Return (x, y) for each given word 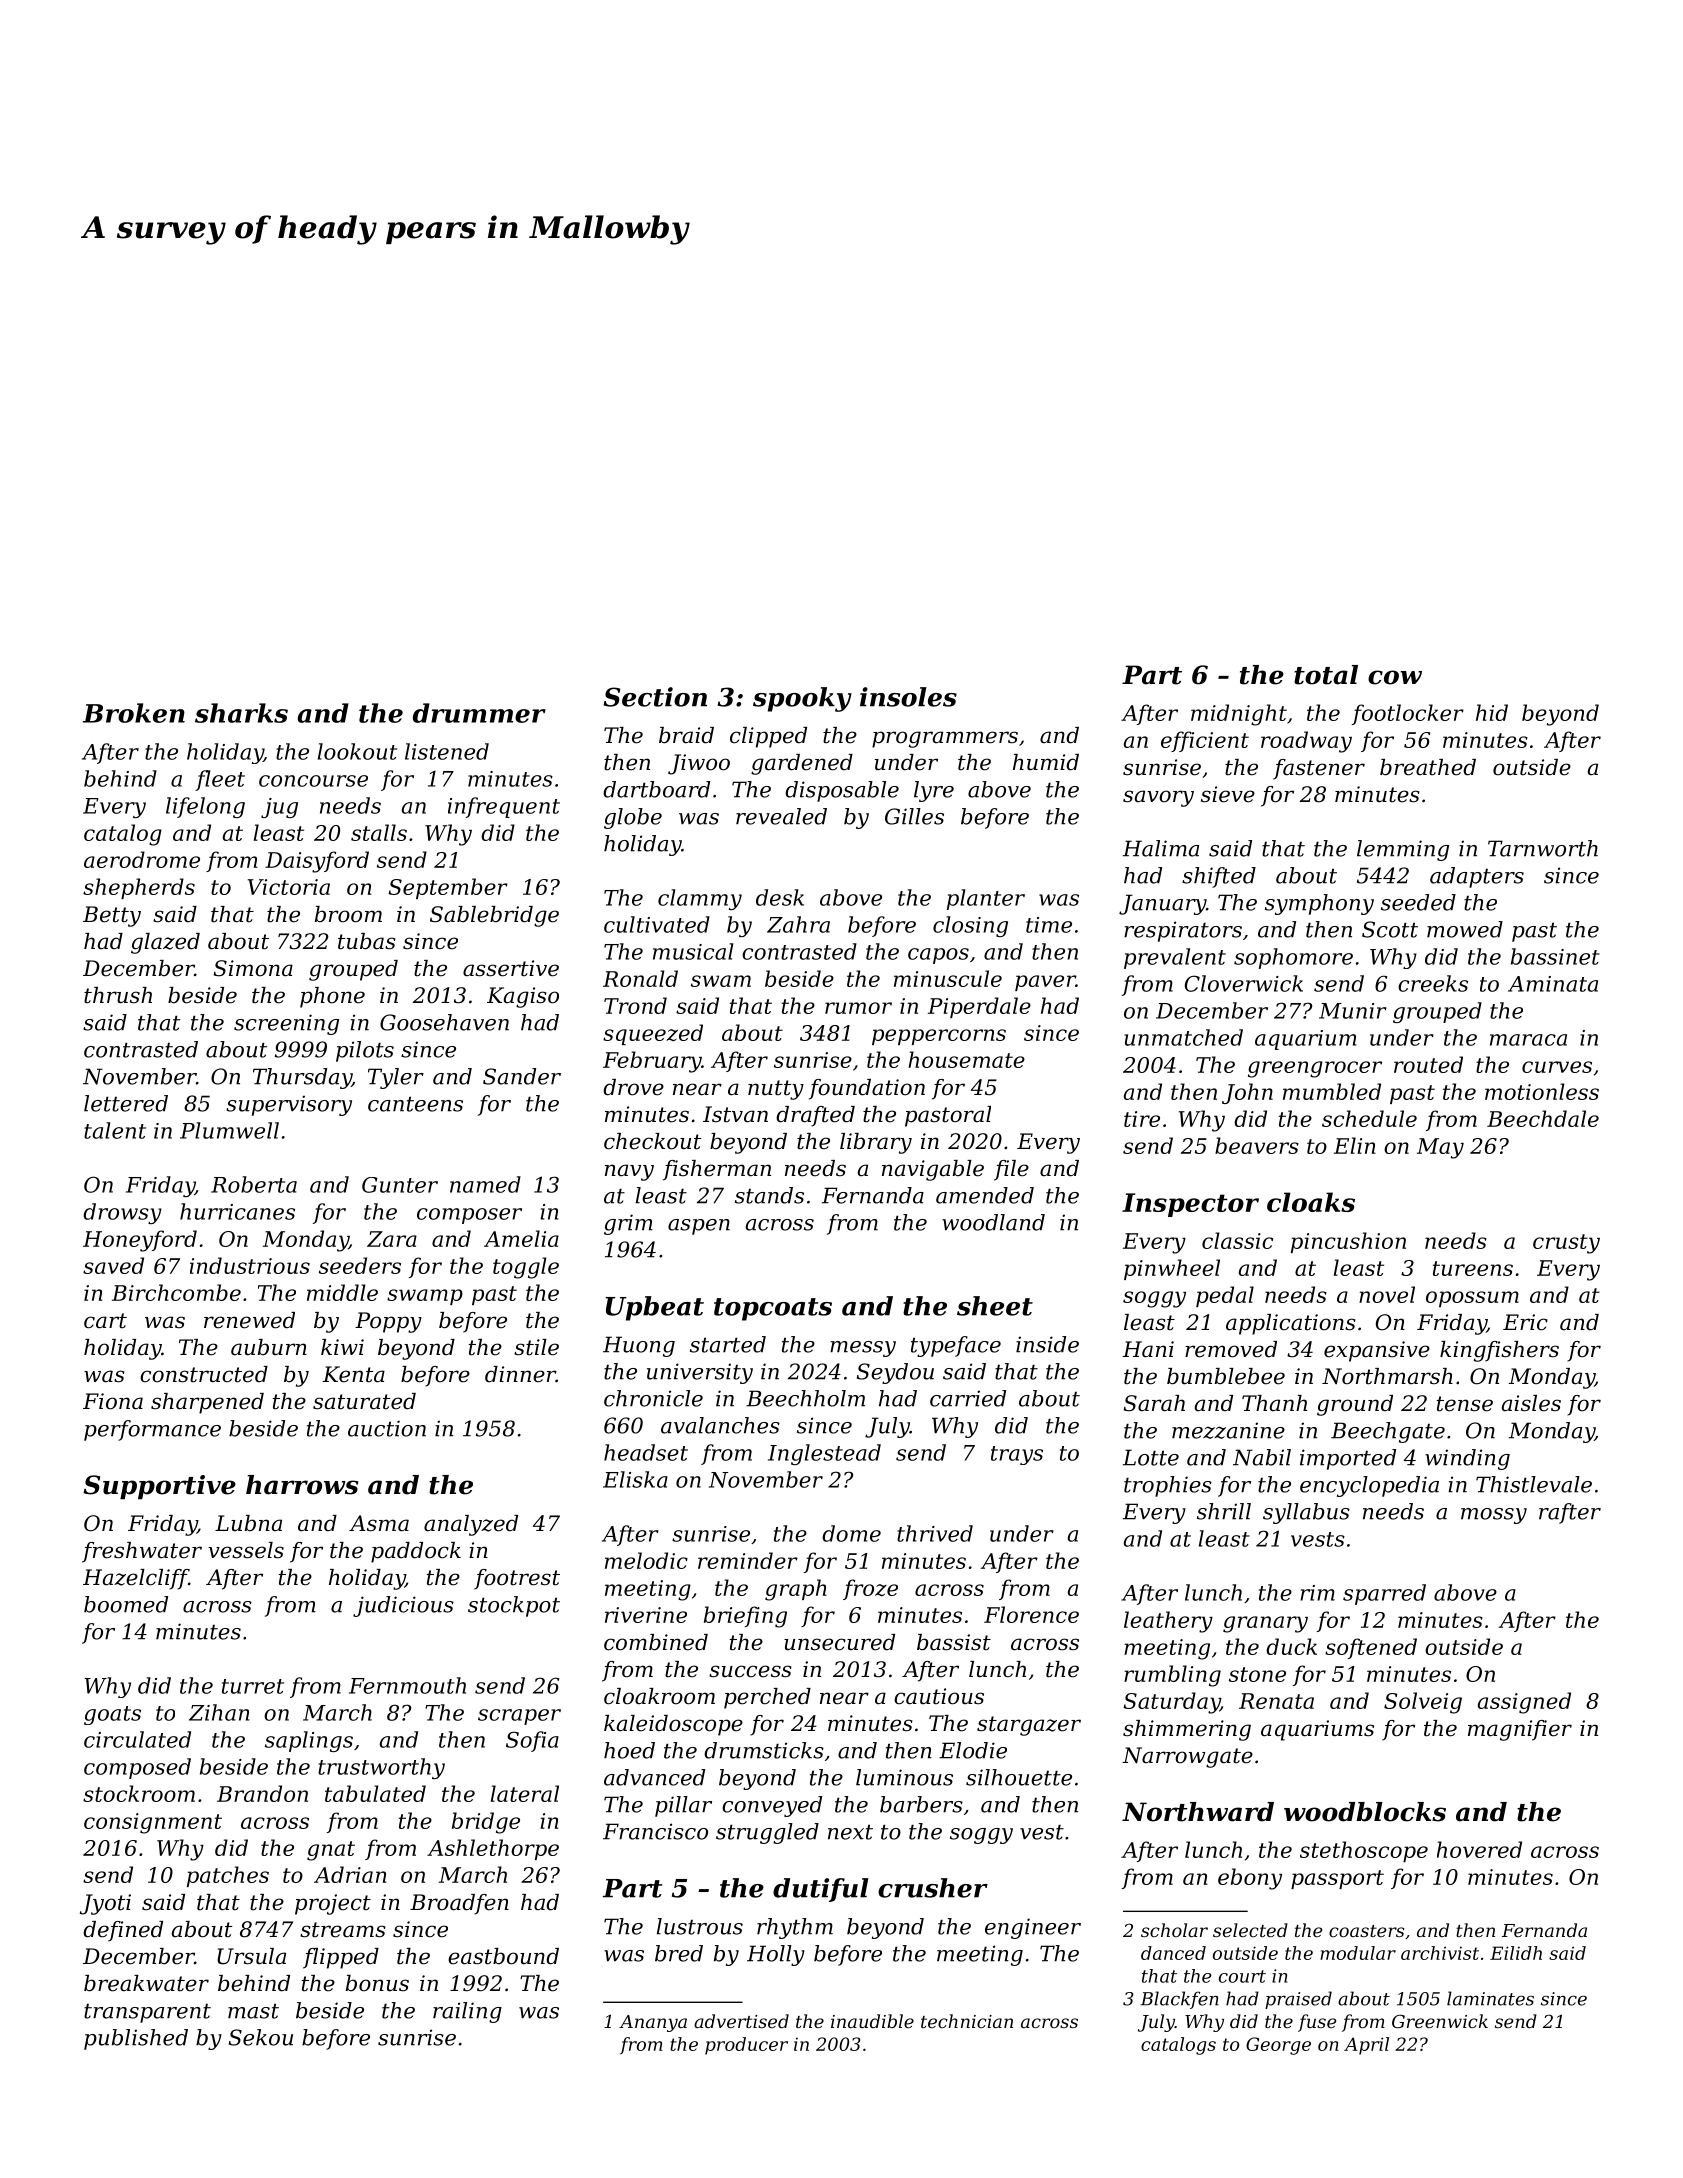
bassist (954, 1642)
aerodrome (142, 859)
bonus (377, 1983)
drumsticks (764, 1750)
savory (1158, 798)
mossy (1494, 1516)
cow (1395, 677)
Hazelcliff (136, 1579)
